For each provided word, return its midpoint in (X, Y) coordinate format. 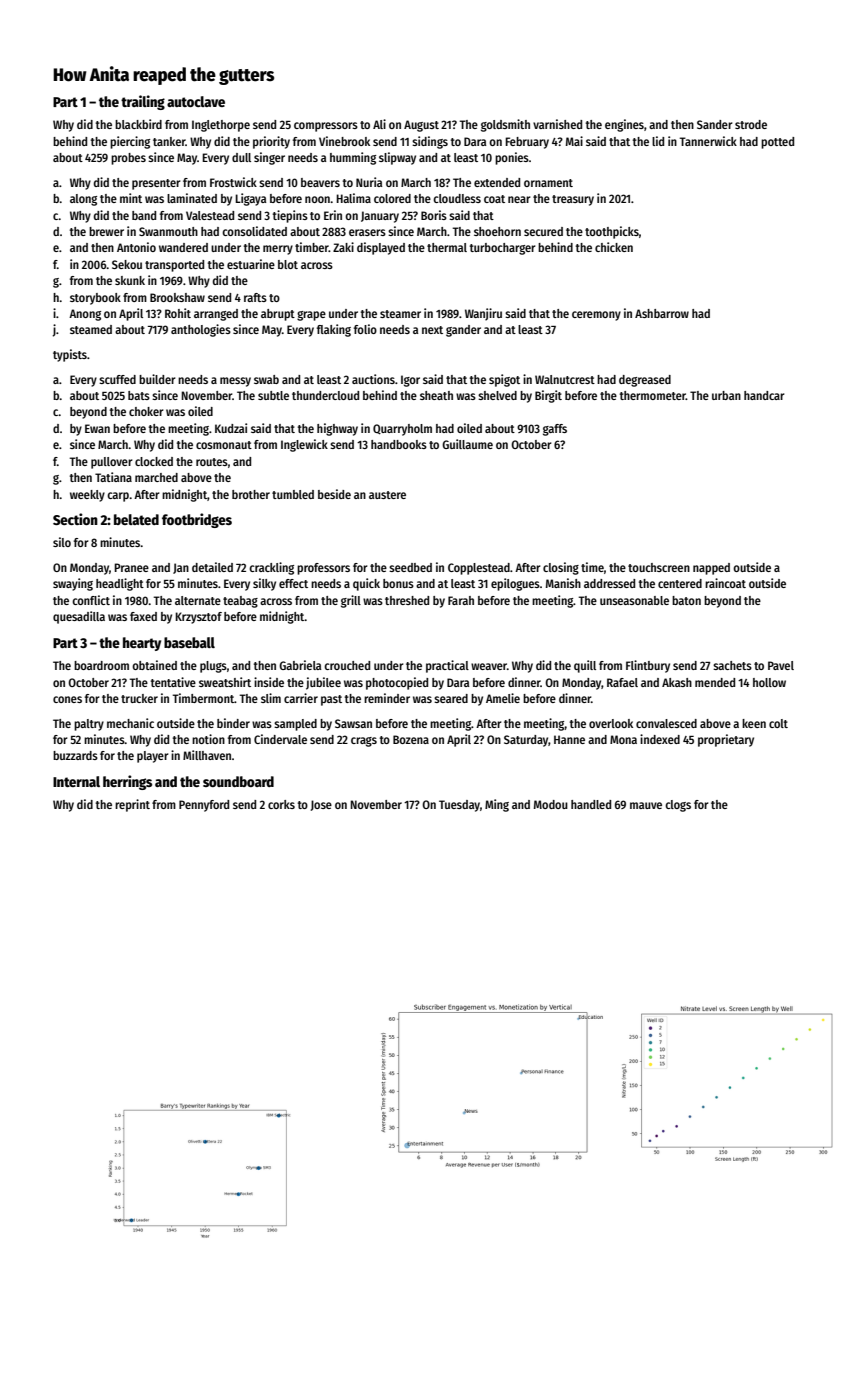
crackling (271, 568)
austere (387, 495)
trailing (143, 102)
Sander (715, 124)
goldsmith (505, 125)
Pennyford (204, 806)
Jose (321, 805)
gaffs (555, 430)
